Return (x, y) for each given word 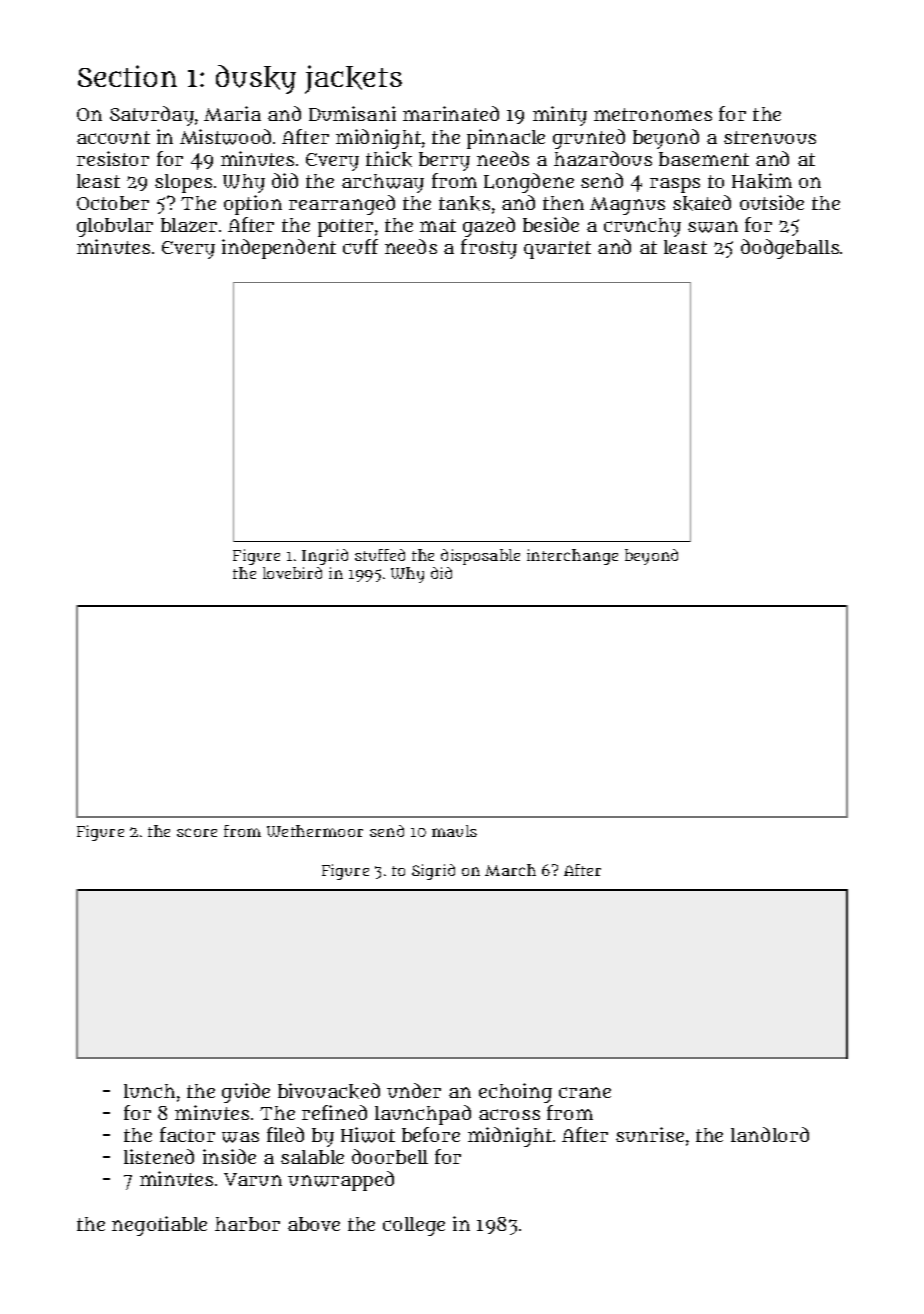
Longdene (529, 183)
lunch (149, 1091)
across (509, 1114)
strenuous (770, 137)
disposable (480, 557)
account (113, 137)
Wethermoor (315, 831)
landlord (770, 1134)
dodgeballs (790, 249)
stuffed (380, 555)
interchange (572, 557)
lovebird (292, 573)
